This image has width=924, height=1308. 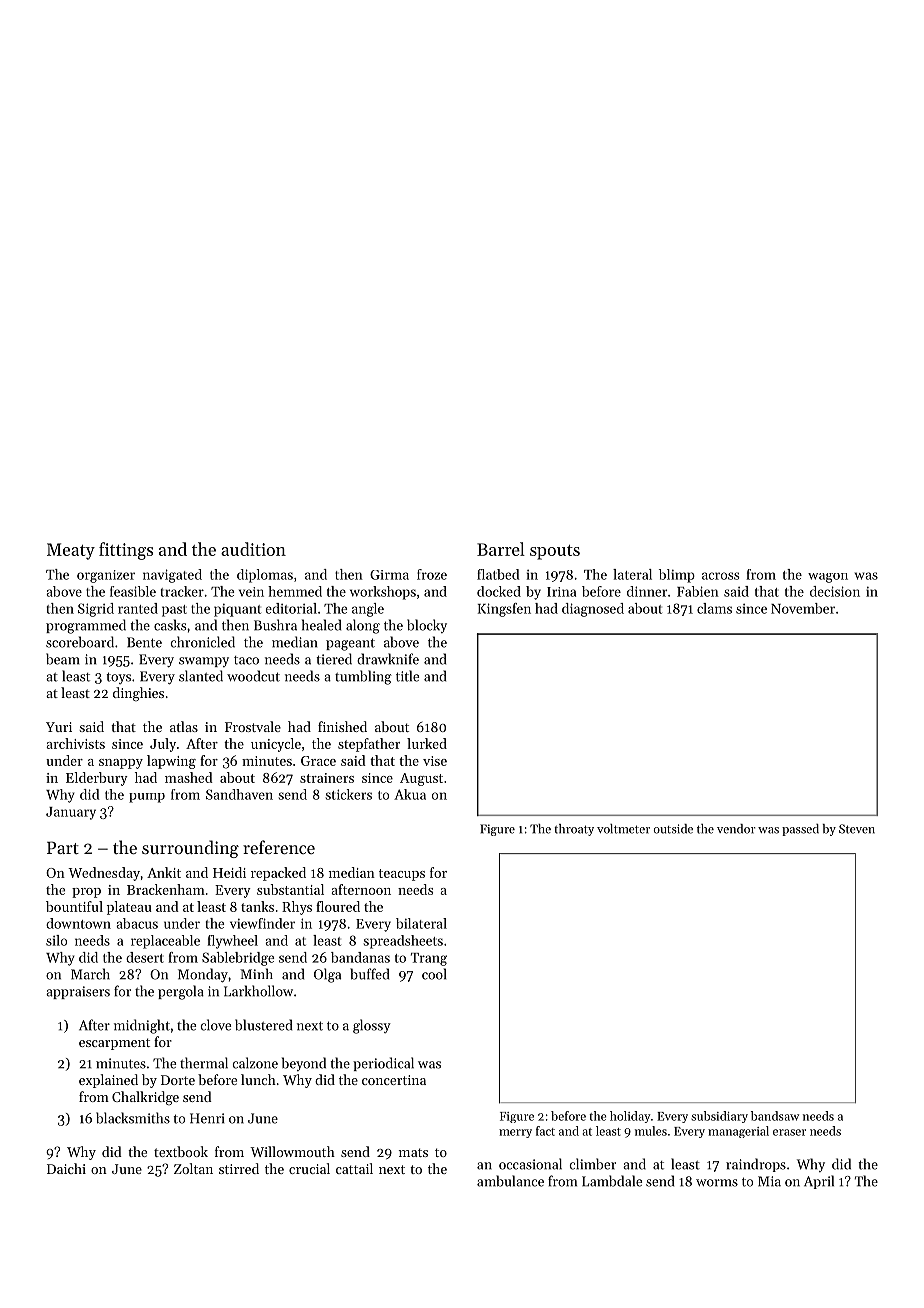 I want to click on passed, so click(x=800, y=830).
